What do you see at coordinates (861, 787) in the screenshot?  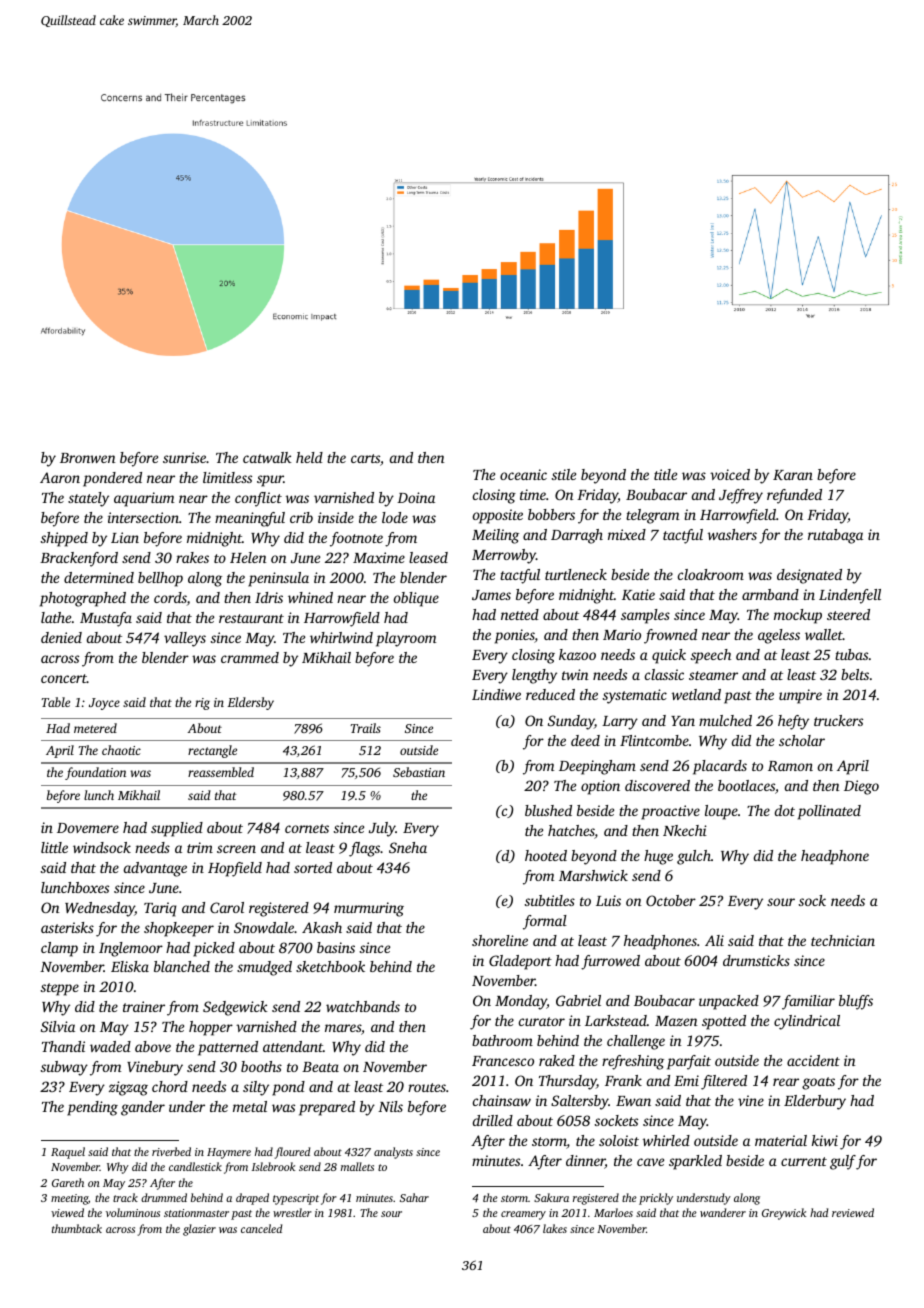 I see `Diego` at bounding box center [861, 787].
